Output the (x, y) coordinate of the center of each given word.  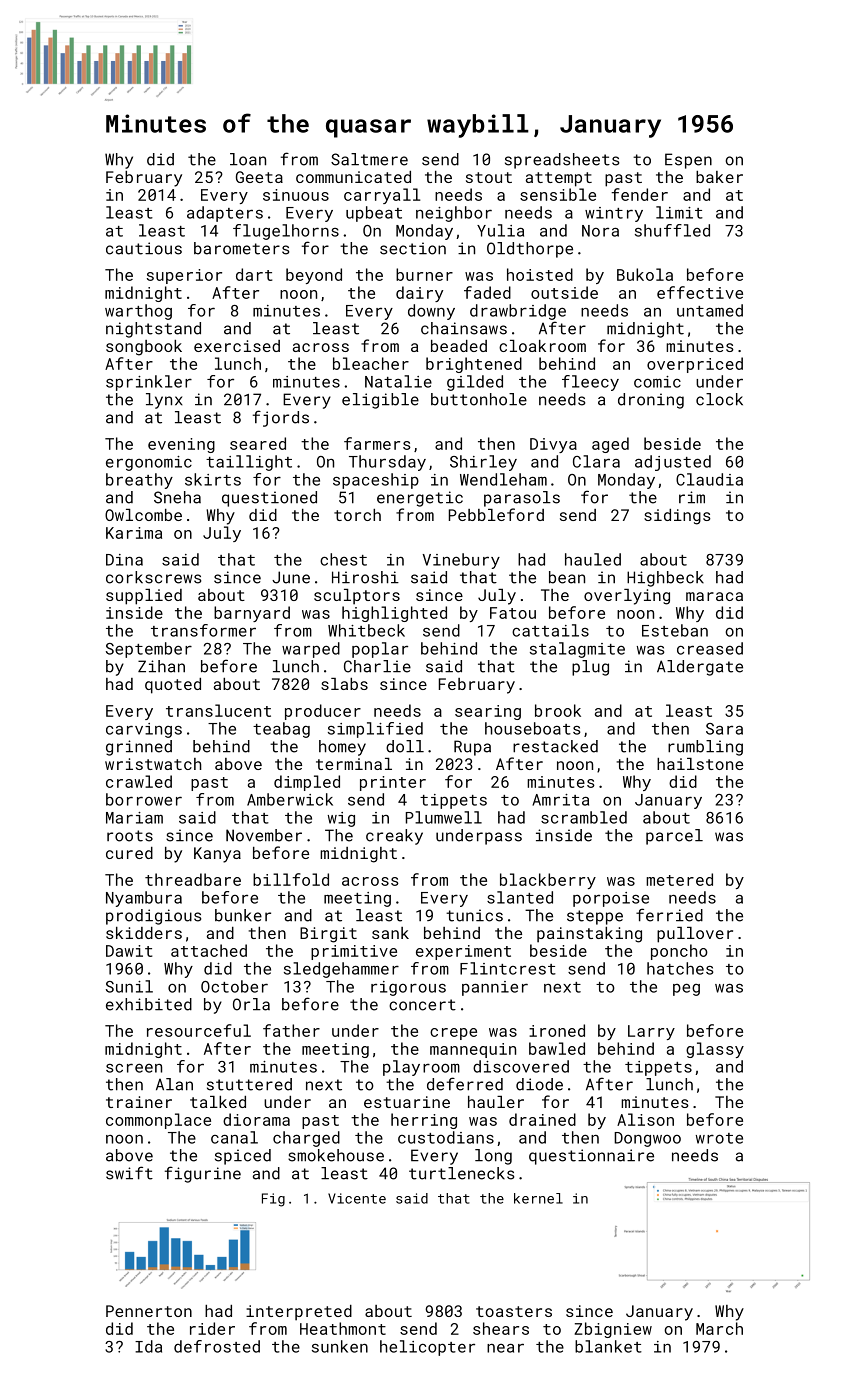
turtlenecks (461, 1173)
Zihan (161, 666)
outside (564, 292)
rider (212, 1328)
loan (248, 159)
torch (357, 515)
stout (489, 177)
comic (657, 382)
